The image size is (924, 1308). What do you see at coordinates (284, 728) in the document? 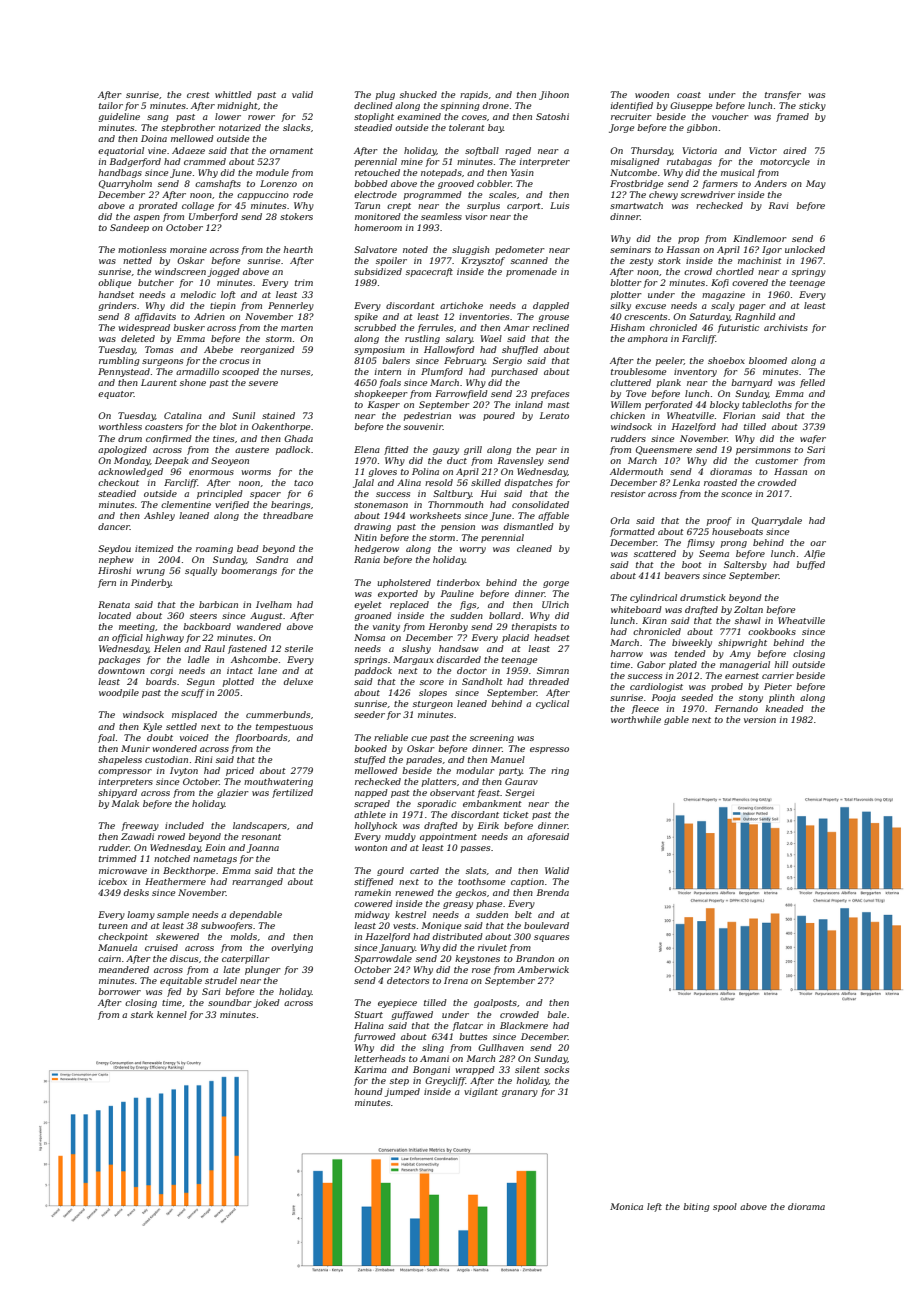
I see `tempestuous` at bounding box center [284, 728].
